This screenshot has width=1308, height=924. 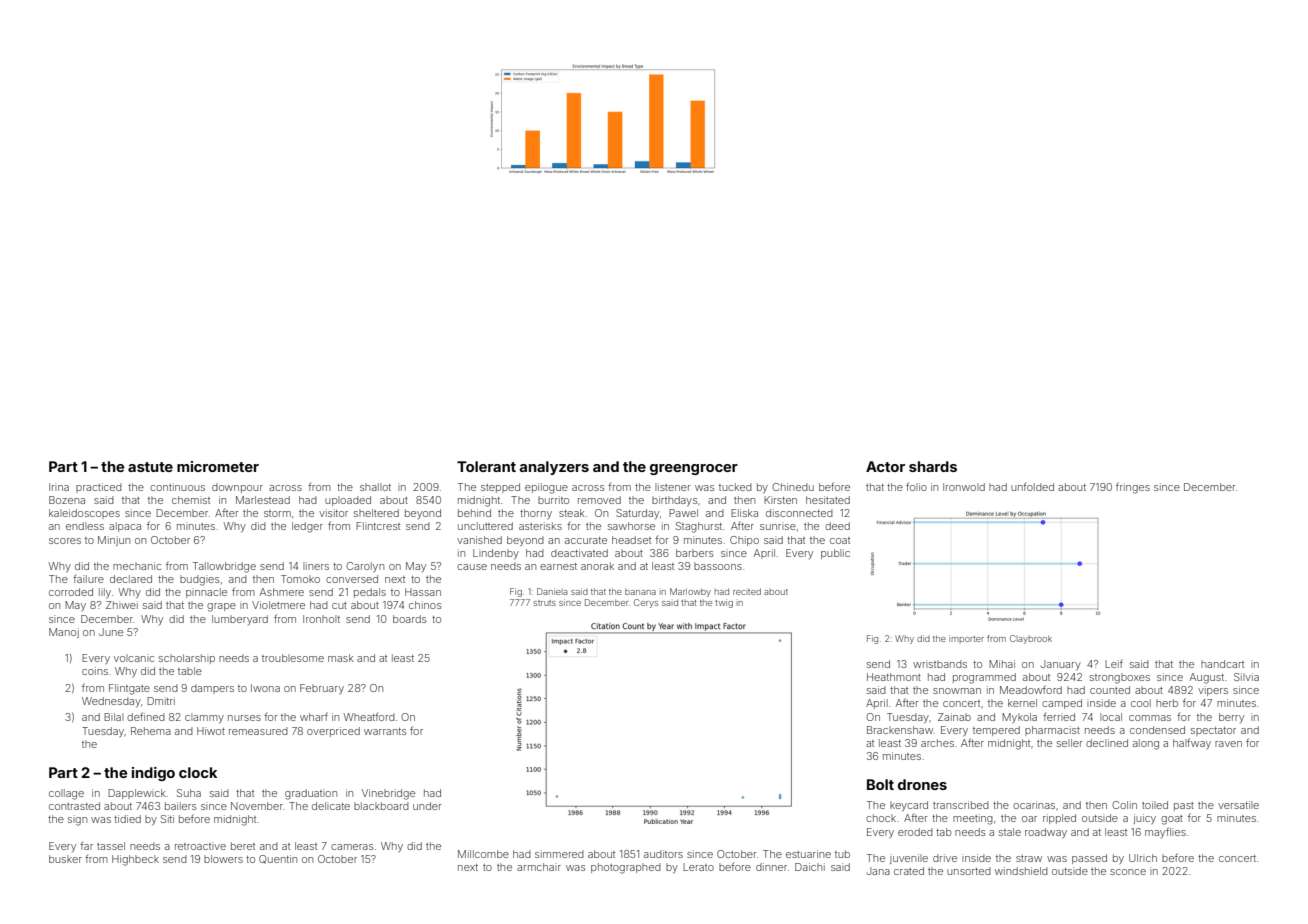 I want to click on shards, so click(x=933, y=466).
